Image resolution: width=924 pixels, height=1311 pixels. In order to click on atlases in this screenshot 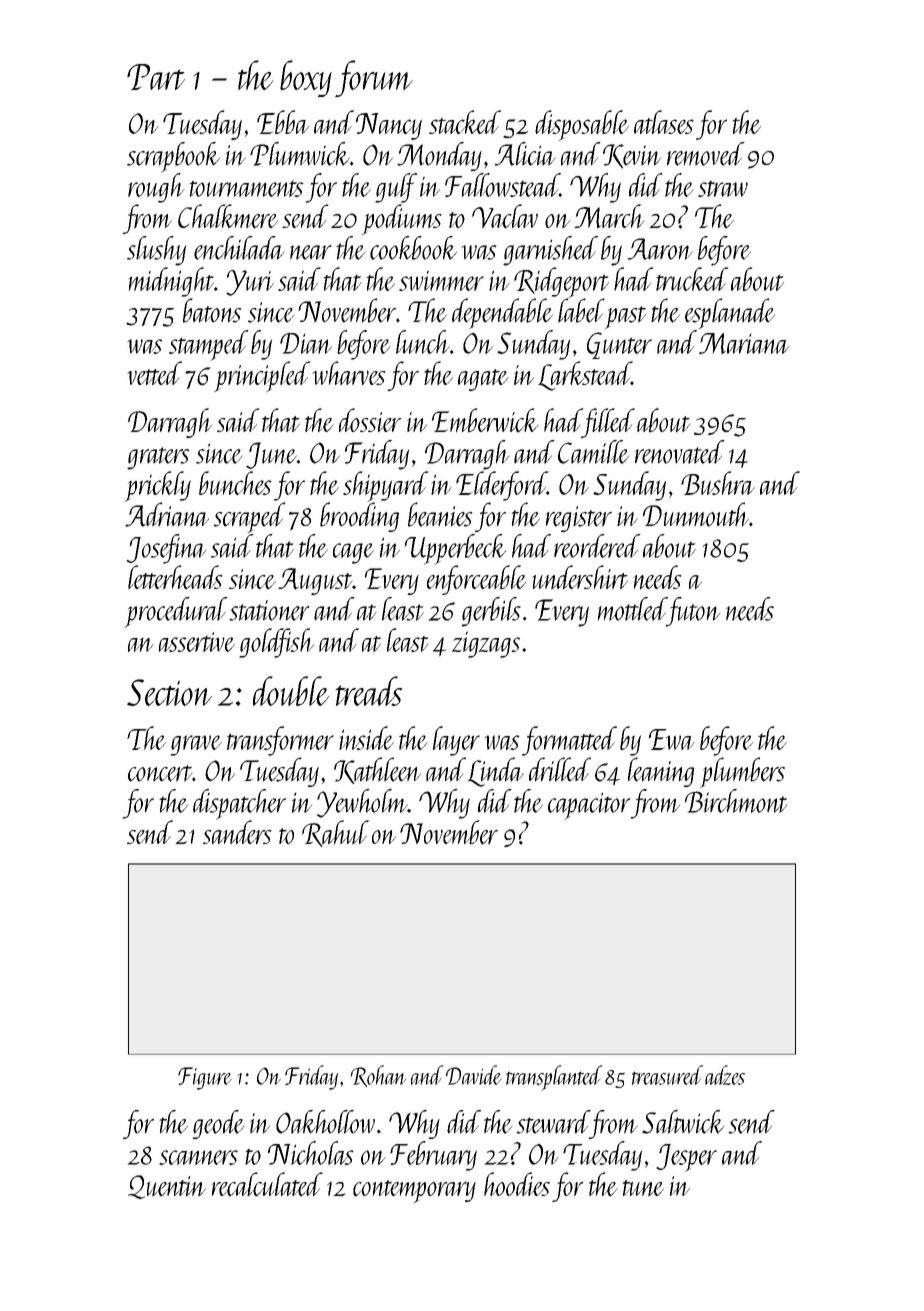, I will do `click(664, 122)`.
